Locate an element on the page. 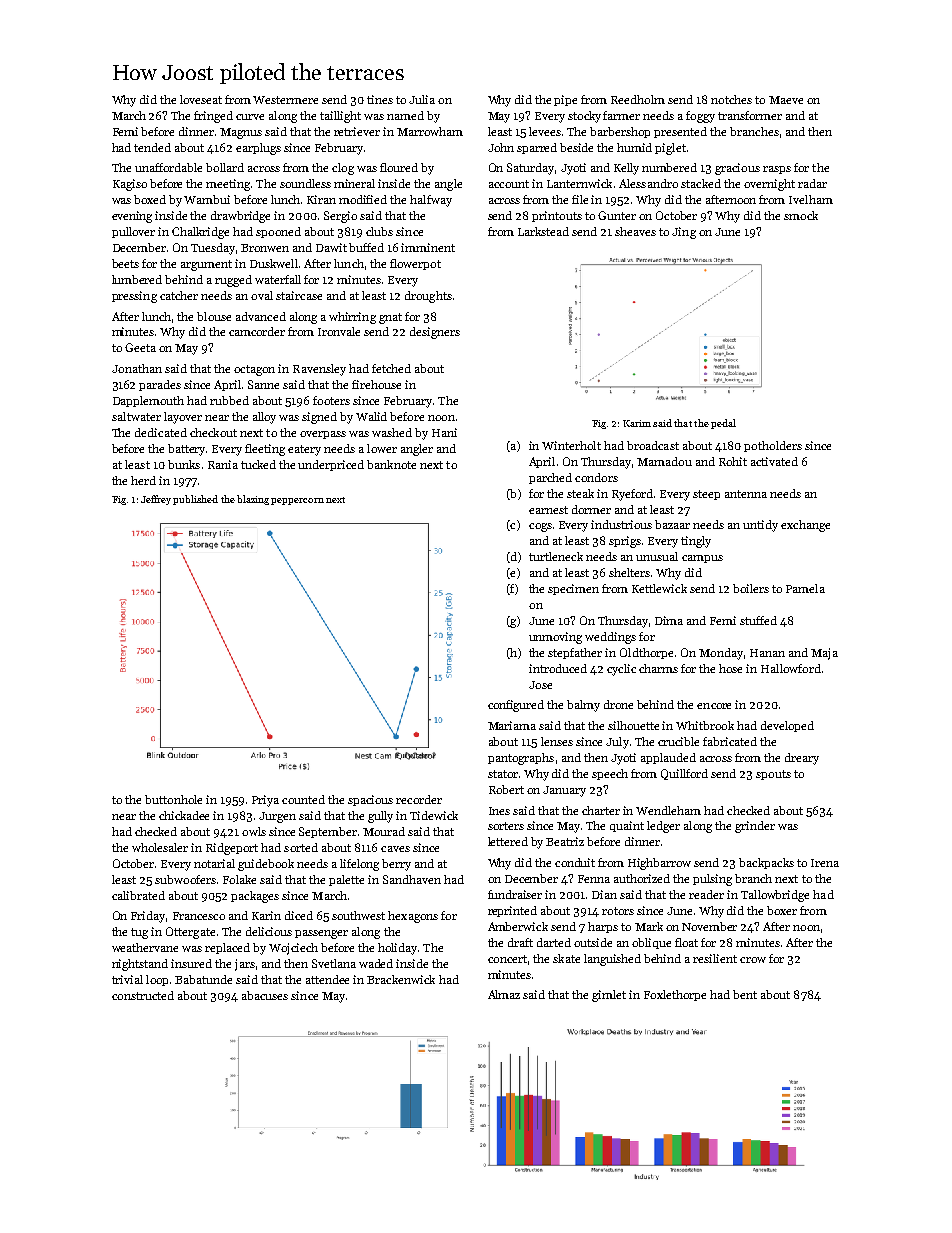 The image size is (952, 1233). Whitbrook is located at coordinates (705, 725).
